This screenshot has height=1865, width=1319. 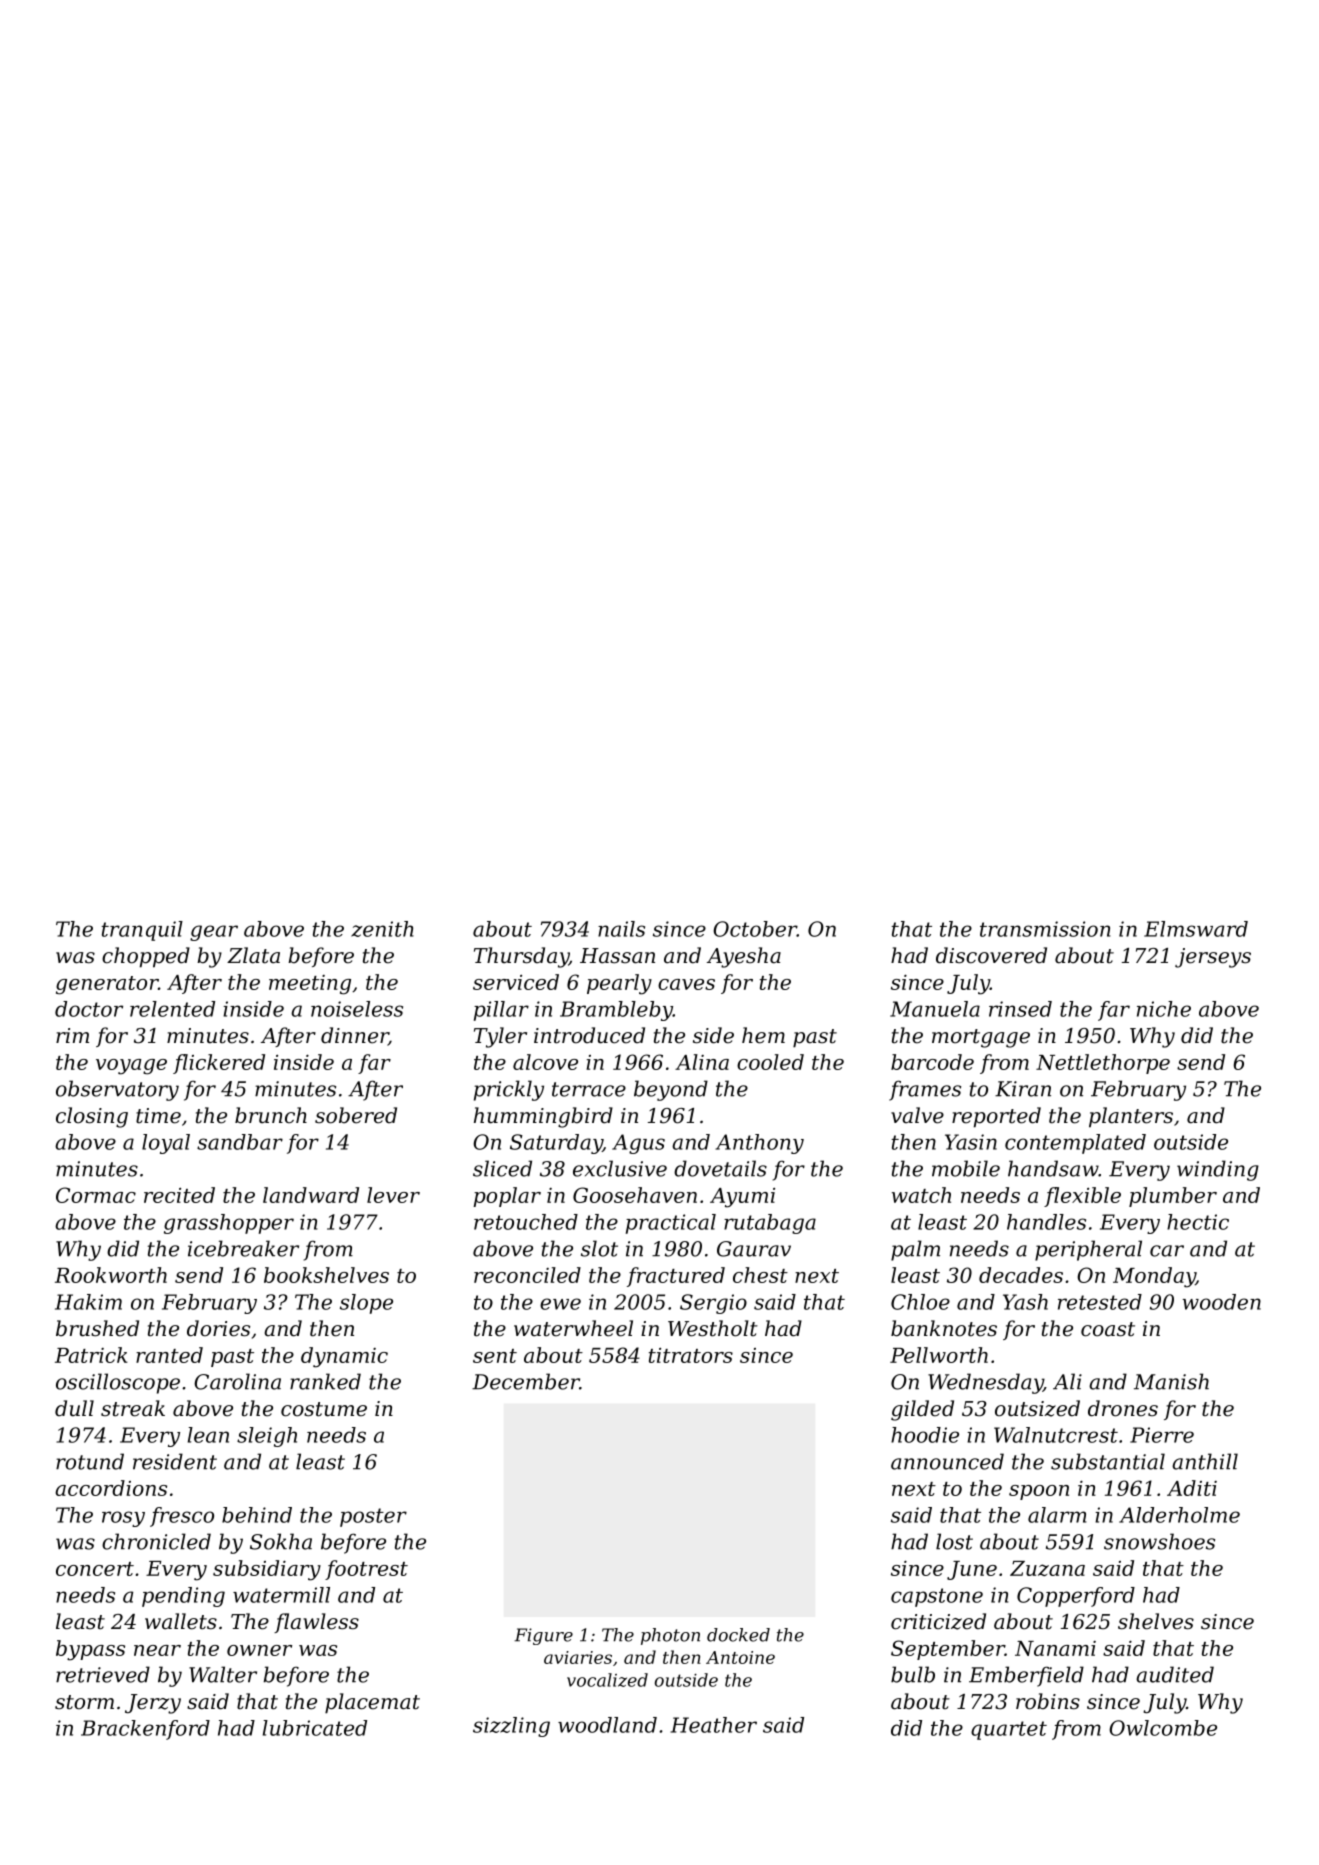 I want to click on Brambleby, so click(x=616, y=1011).
